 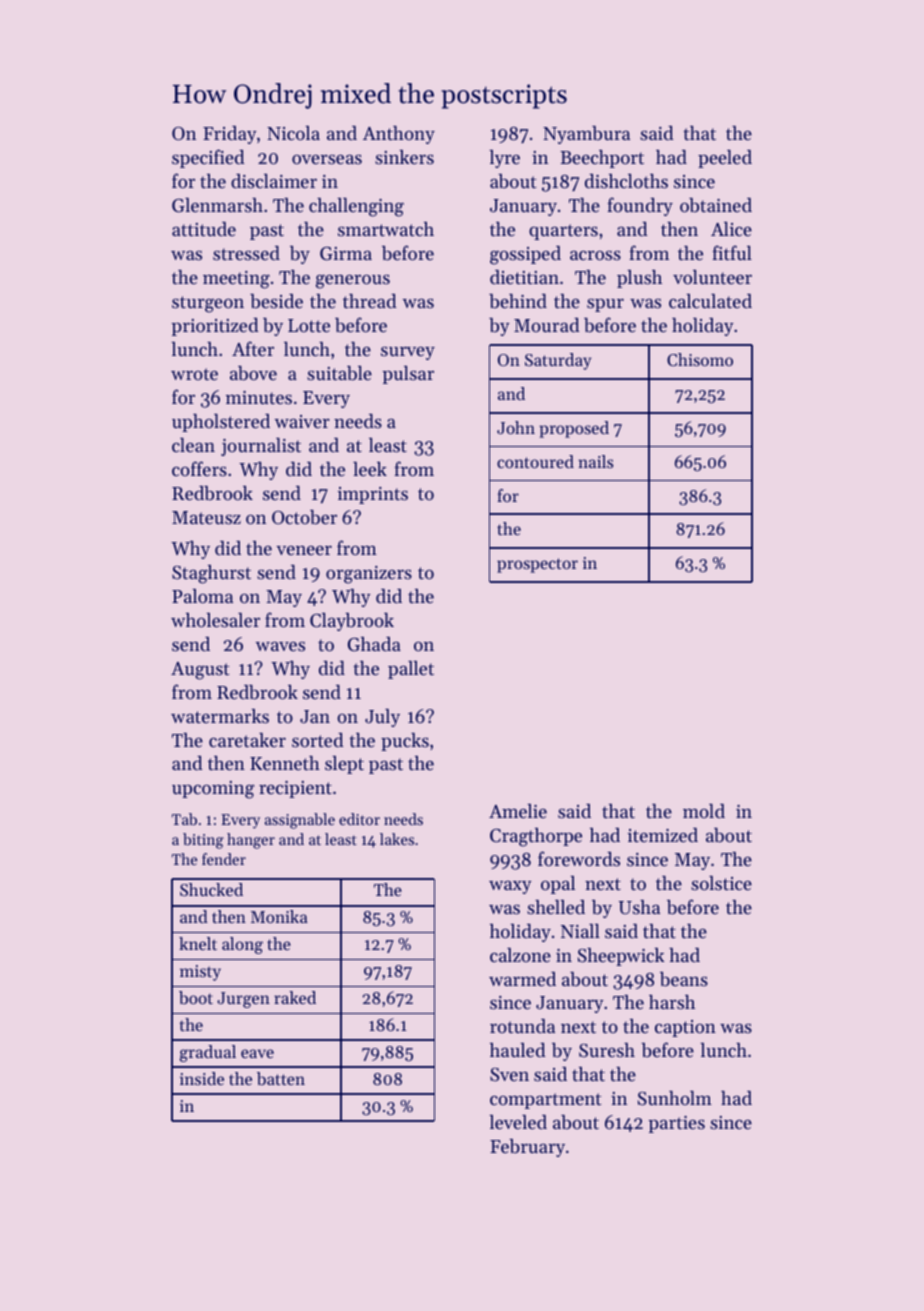 I want to click on upcoming, so click(x=213, y=790).
